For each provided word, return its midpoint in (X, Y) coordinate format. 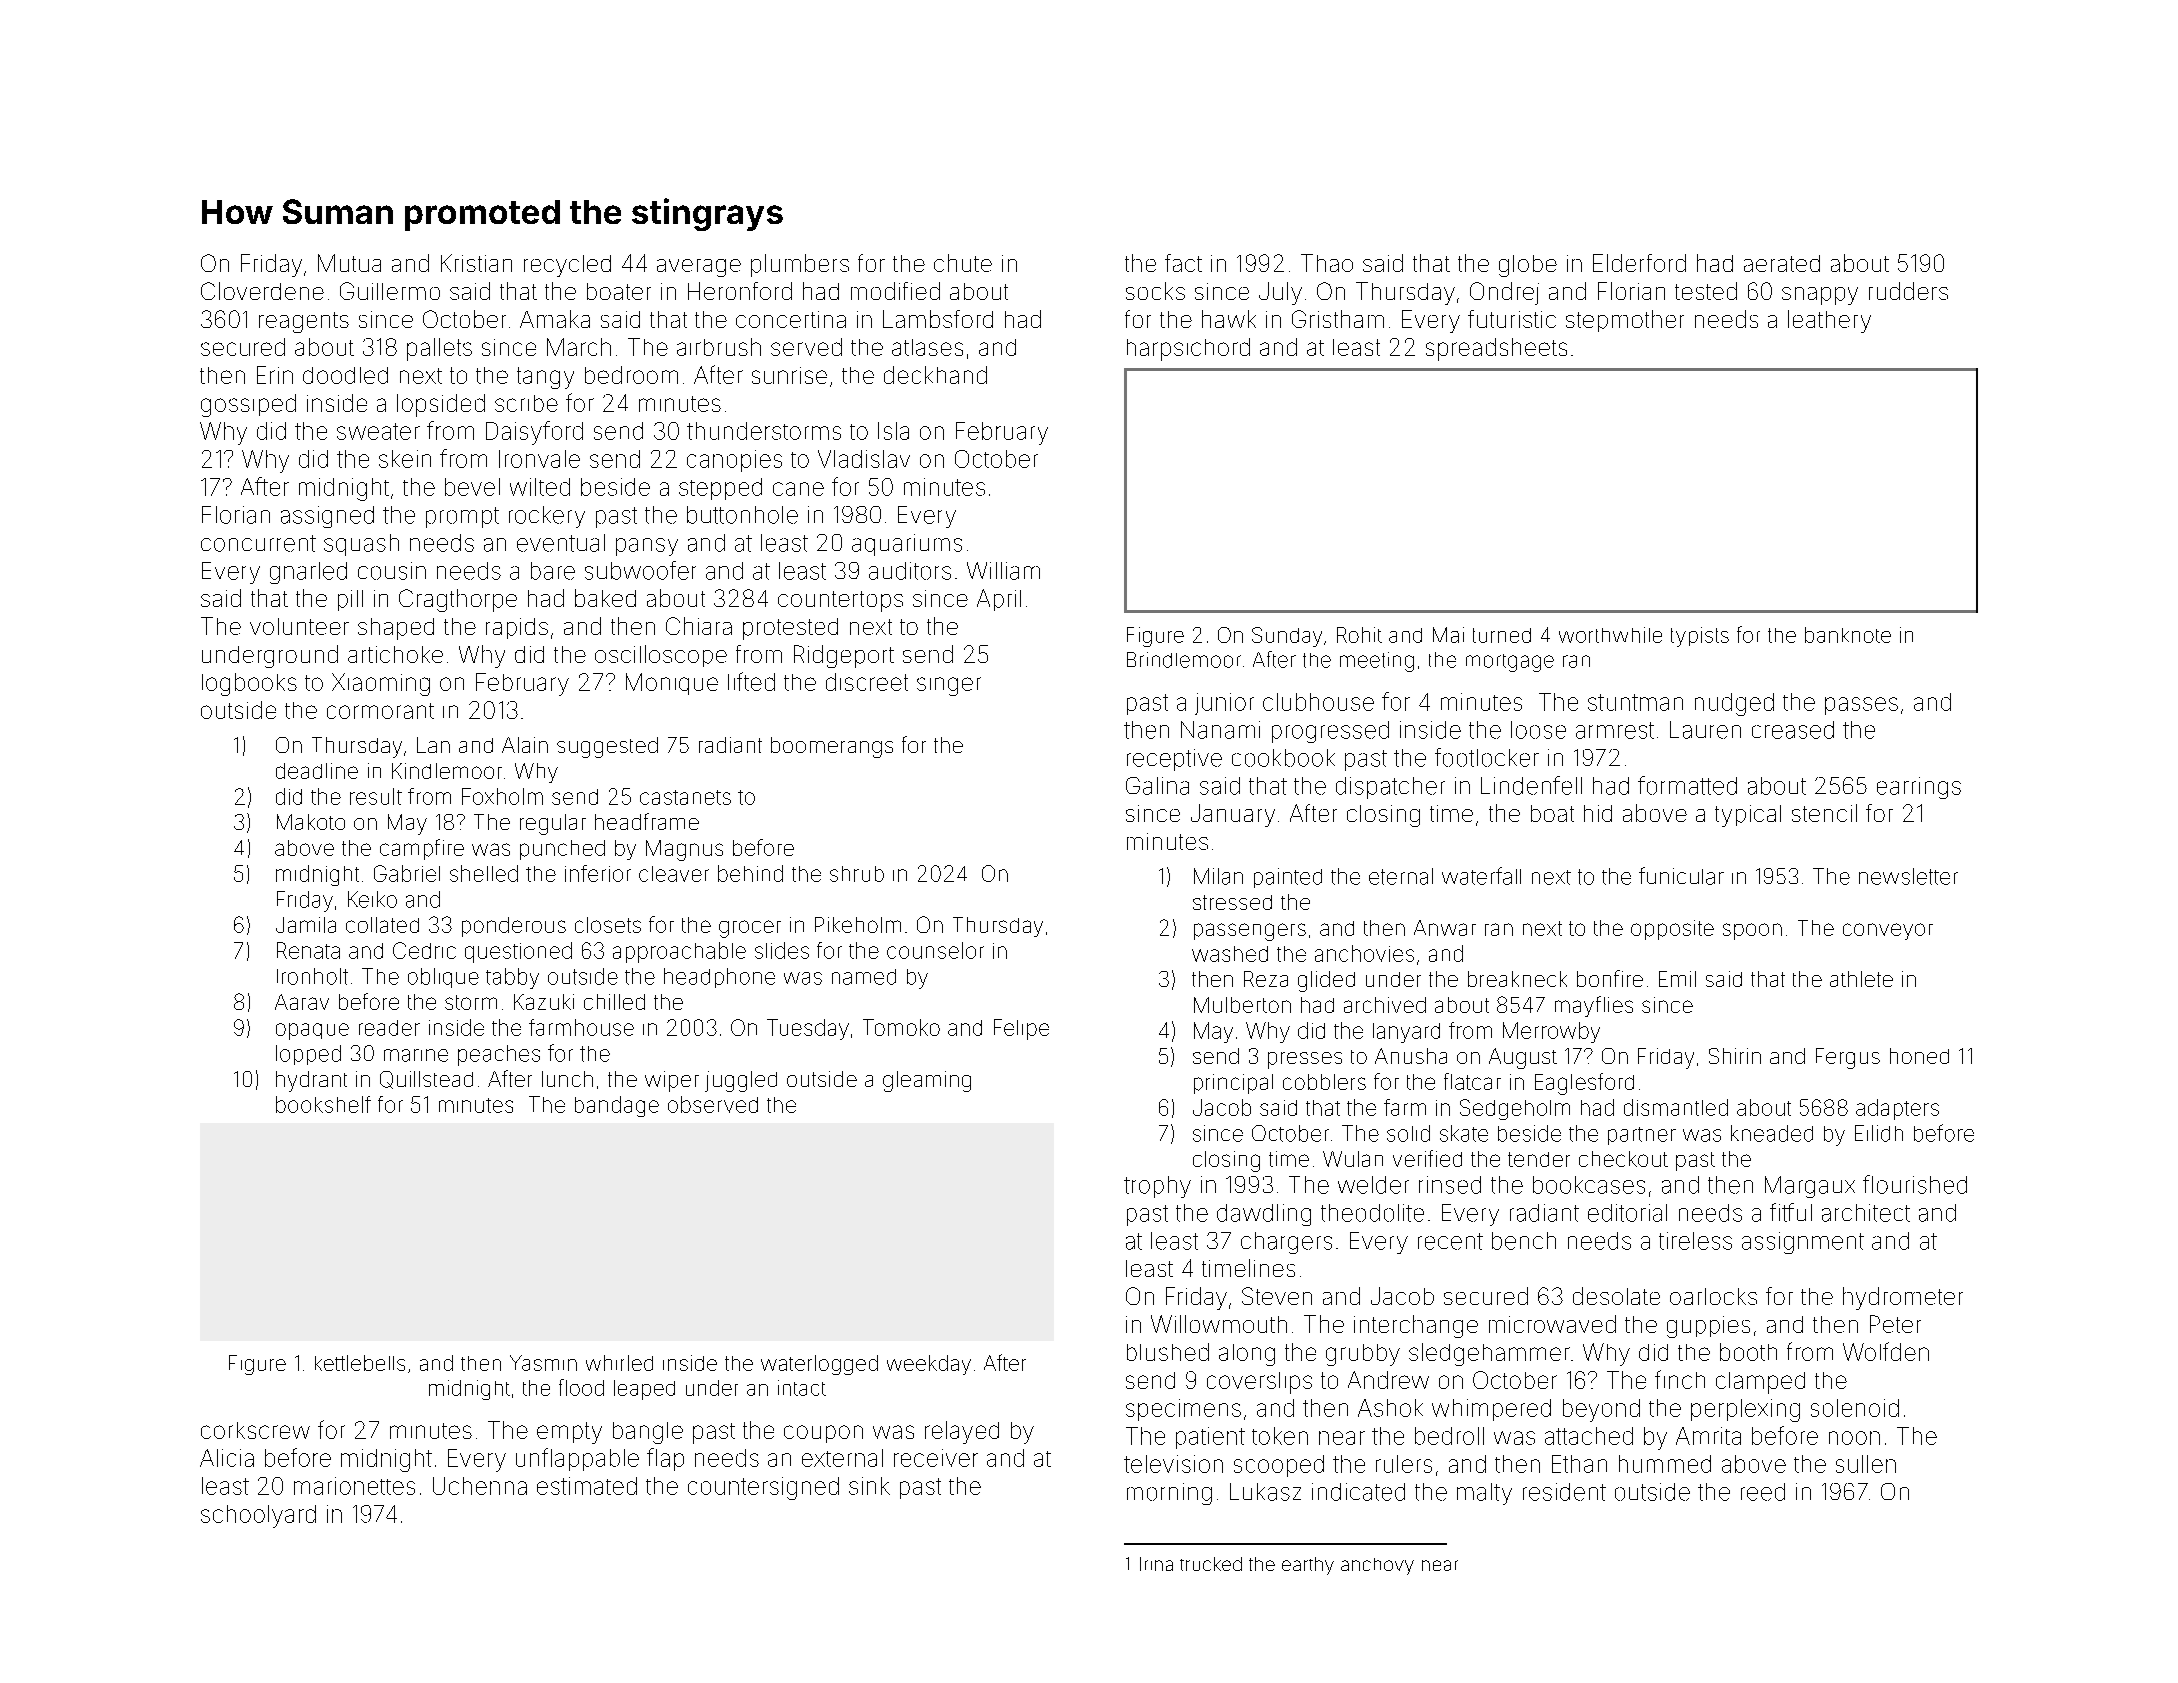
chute (963, 263)
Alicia (227, 1458)
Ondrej (1504, 293)
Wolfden (1886, 1351)
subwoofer (640, 570)
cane (798, 489)
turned (1502, 635)
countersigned (763, 1488)
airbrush (719, 347)
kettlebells (360, 1363)
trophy (1157, 1187)
